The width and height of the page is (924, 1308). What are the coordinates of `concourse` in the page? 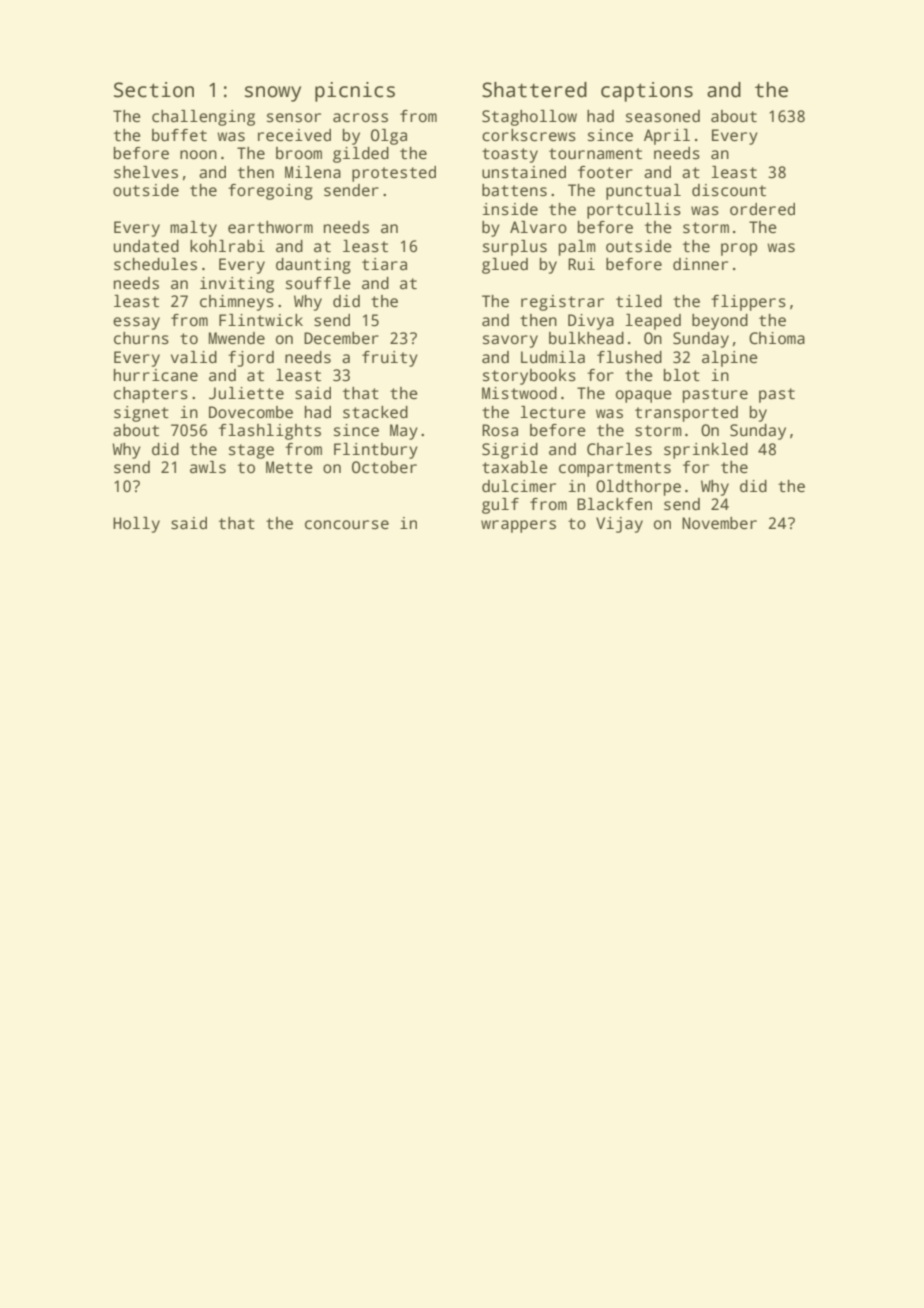 It's located at (347, 525).
